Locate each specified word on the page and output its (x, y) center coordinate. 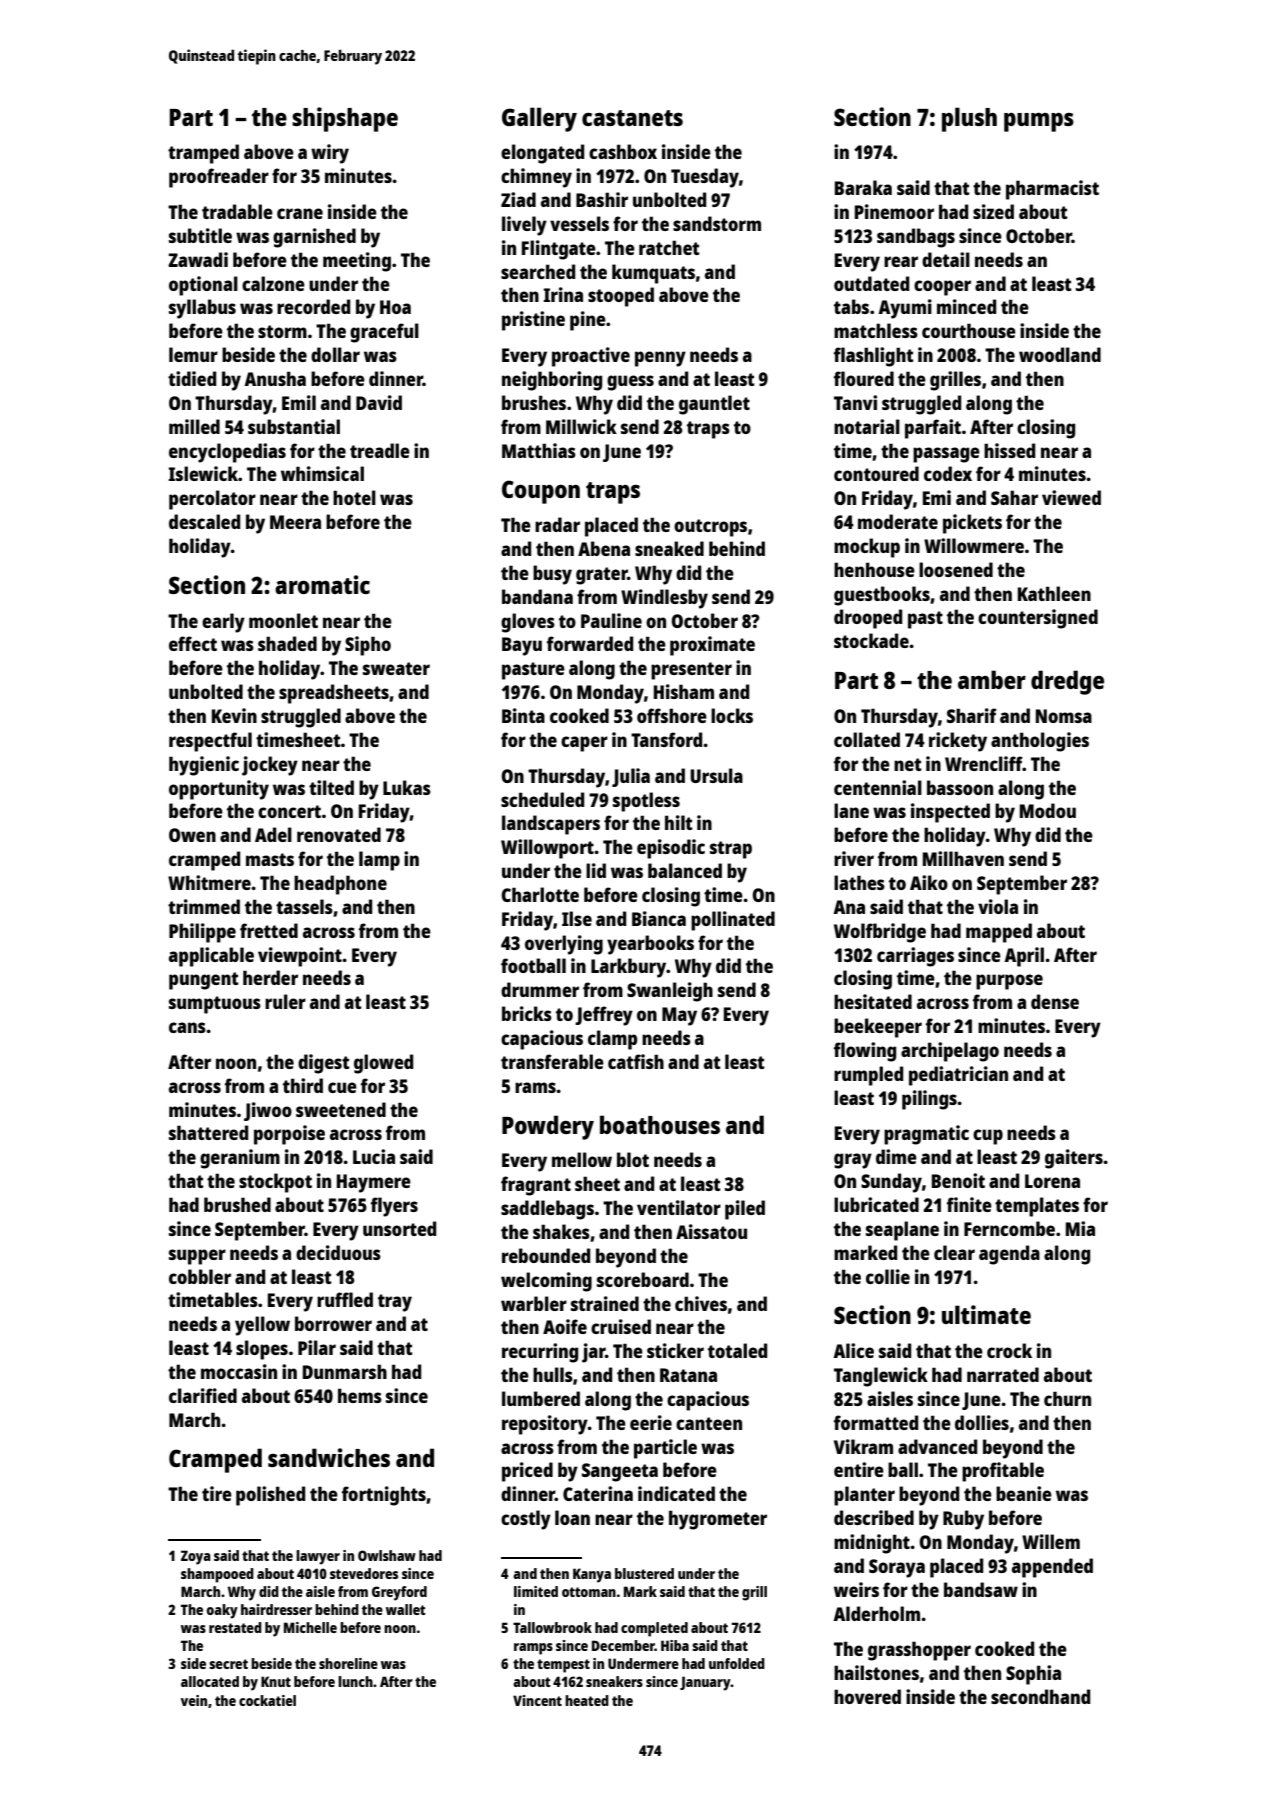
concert (289, 811)
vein (194, 1700)
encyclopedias (227, 453)
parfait (933, 429)
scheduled (542, 799)
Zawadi (198, 259)
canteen (709, 1423)
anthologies (1040, 742)
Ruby (963, 1520)
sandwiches (329, 1457)
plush (969, 119)
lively (524, 226)
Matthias (539, 450)
